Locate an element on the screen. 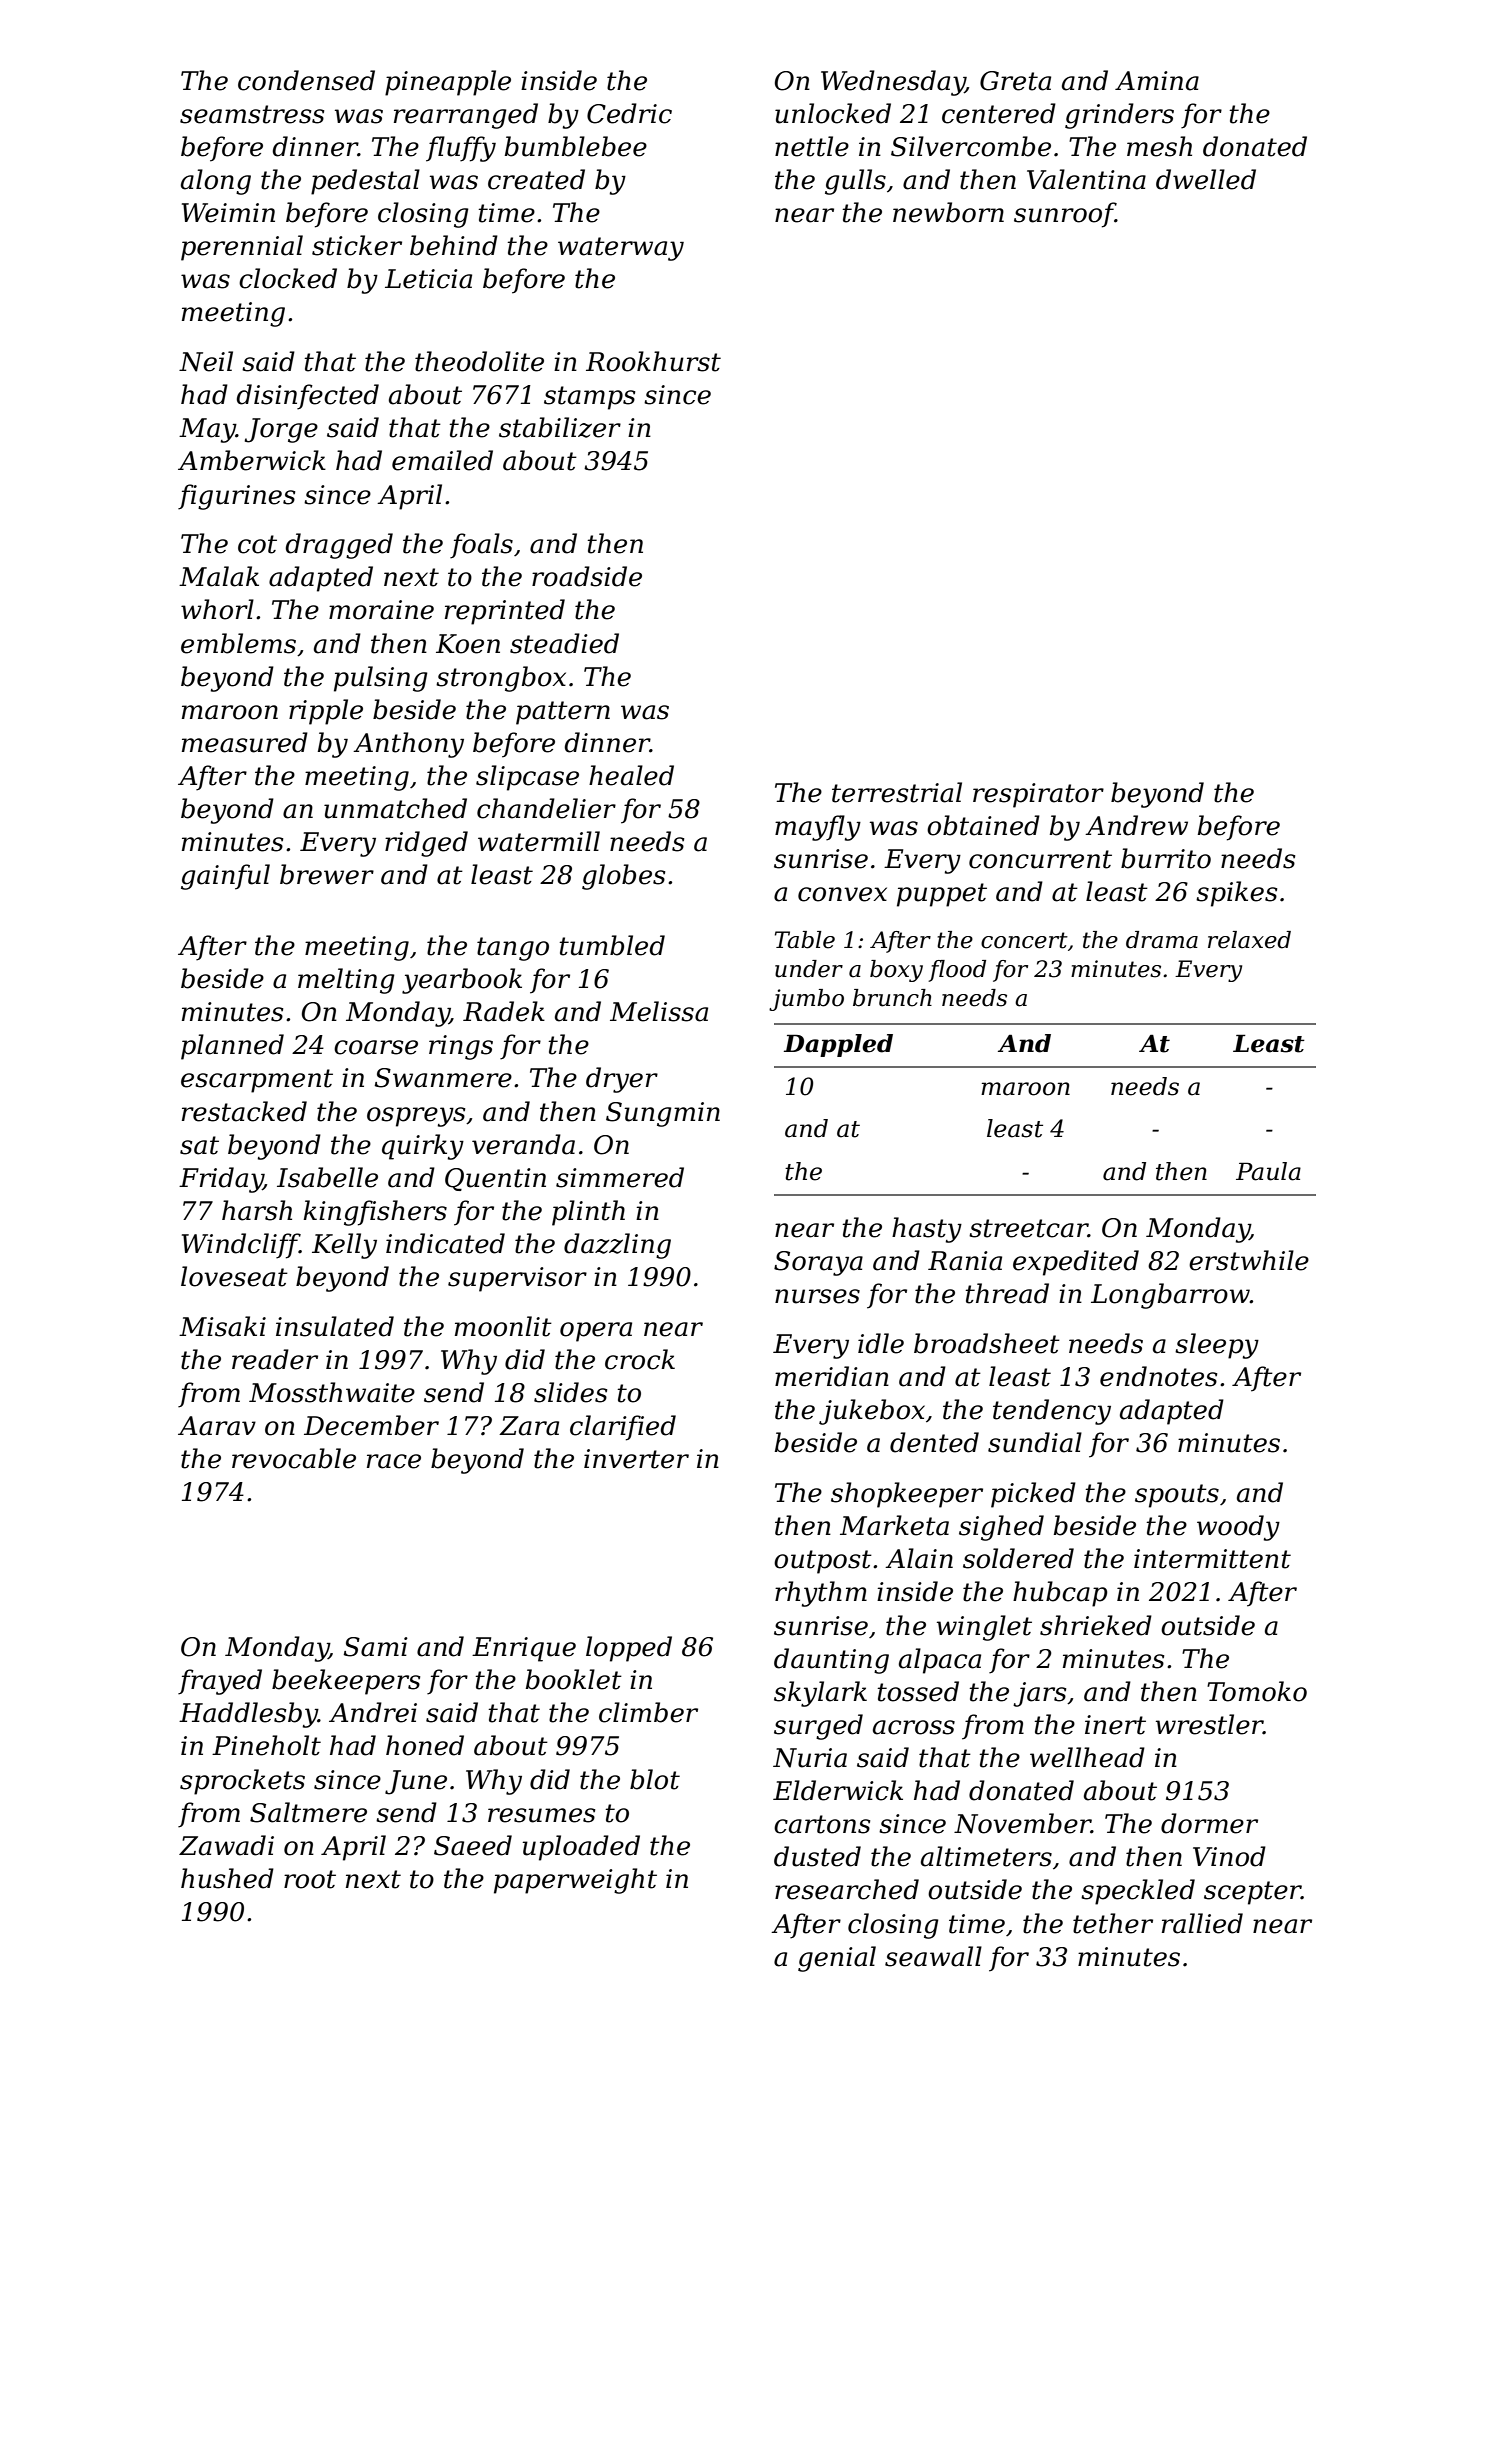  endnotes is located at coordinates (1158, 1376).
